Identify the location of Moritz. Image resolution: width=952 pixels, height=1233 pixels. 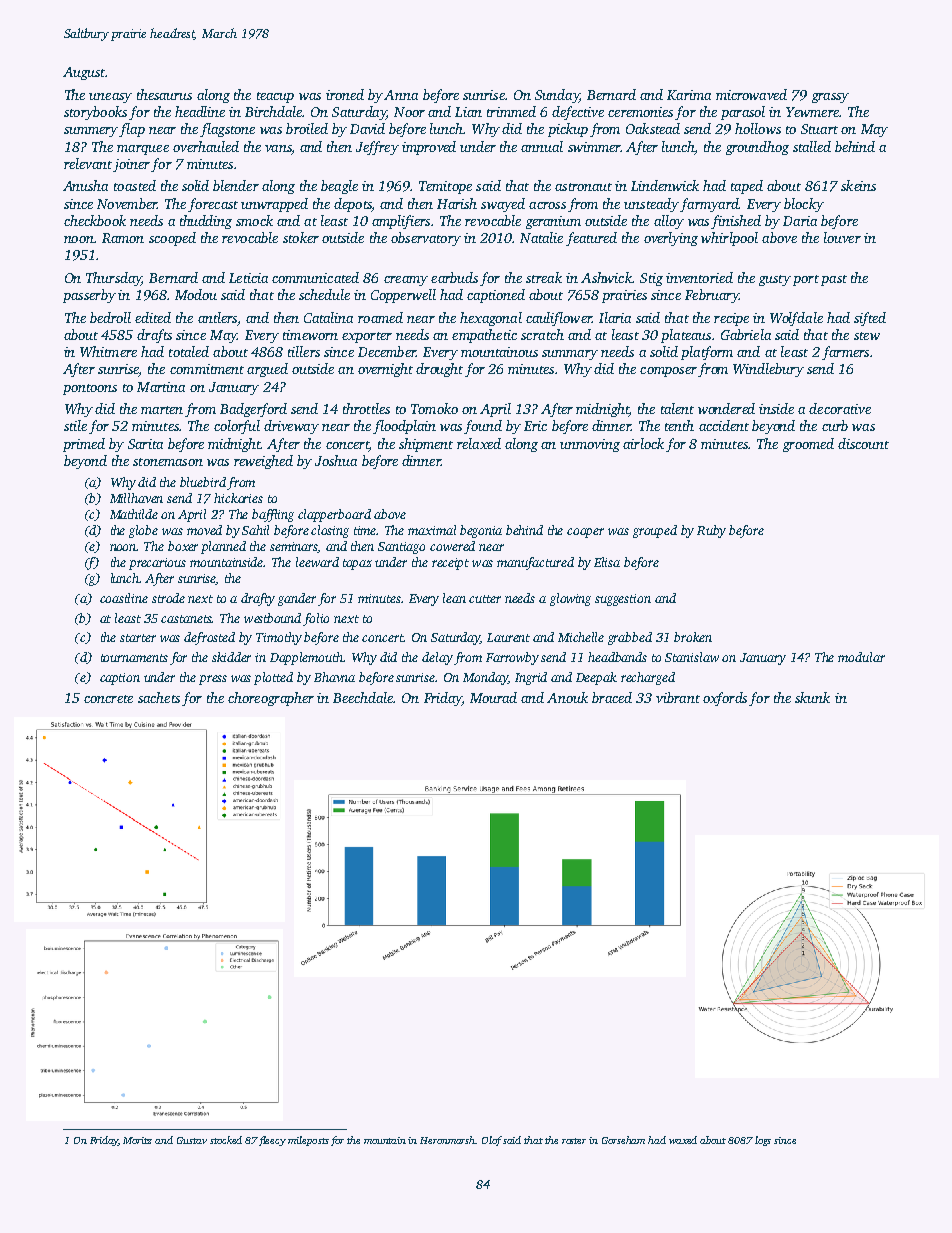
(137, 1140).
